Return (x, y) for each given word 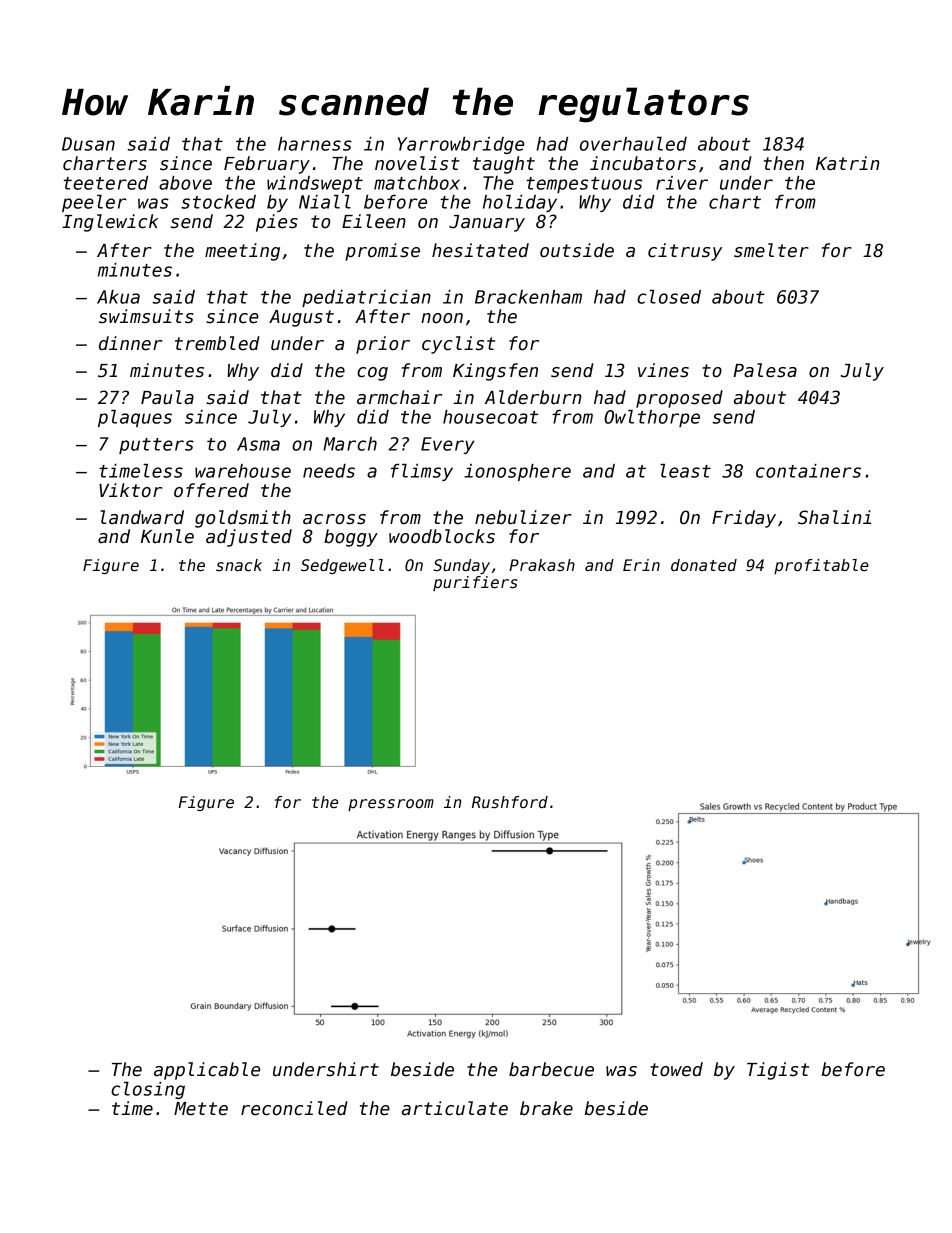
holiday (520, 203)
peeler (94, 203)
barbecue (551, 1069)
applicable (207, 1071)
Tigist (778, 1071)
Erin (641, 565)
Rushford (510, 802)
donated (704, 565)
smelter (771, 250)
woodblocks (442, 536)
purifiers (475, 583)
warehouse (243, 471)
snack (239, 565)
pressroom (391, 805)
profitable (821, 566)
